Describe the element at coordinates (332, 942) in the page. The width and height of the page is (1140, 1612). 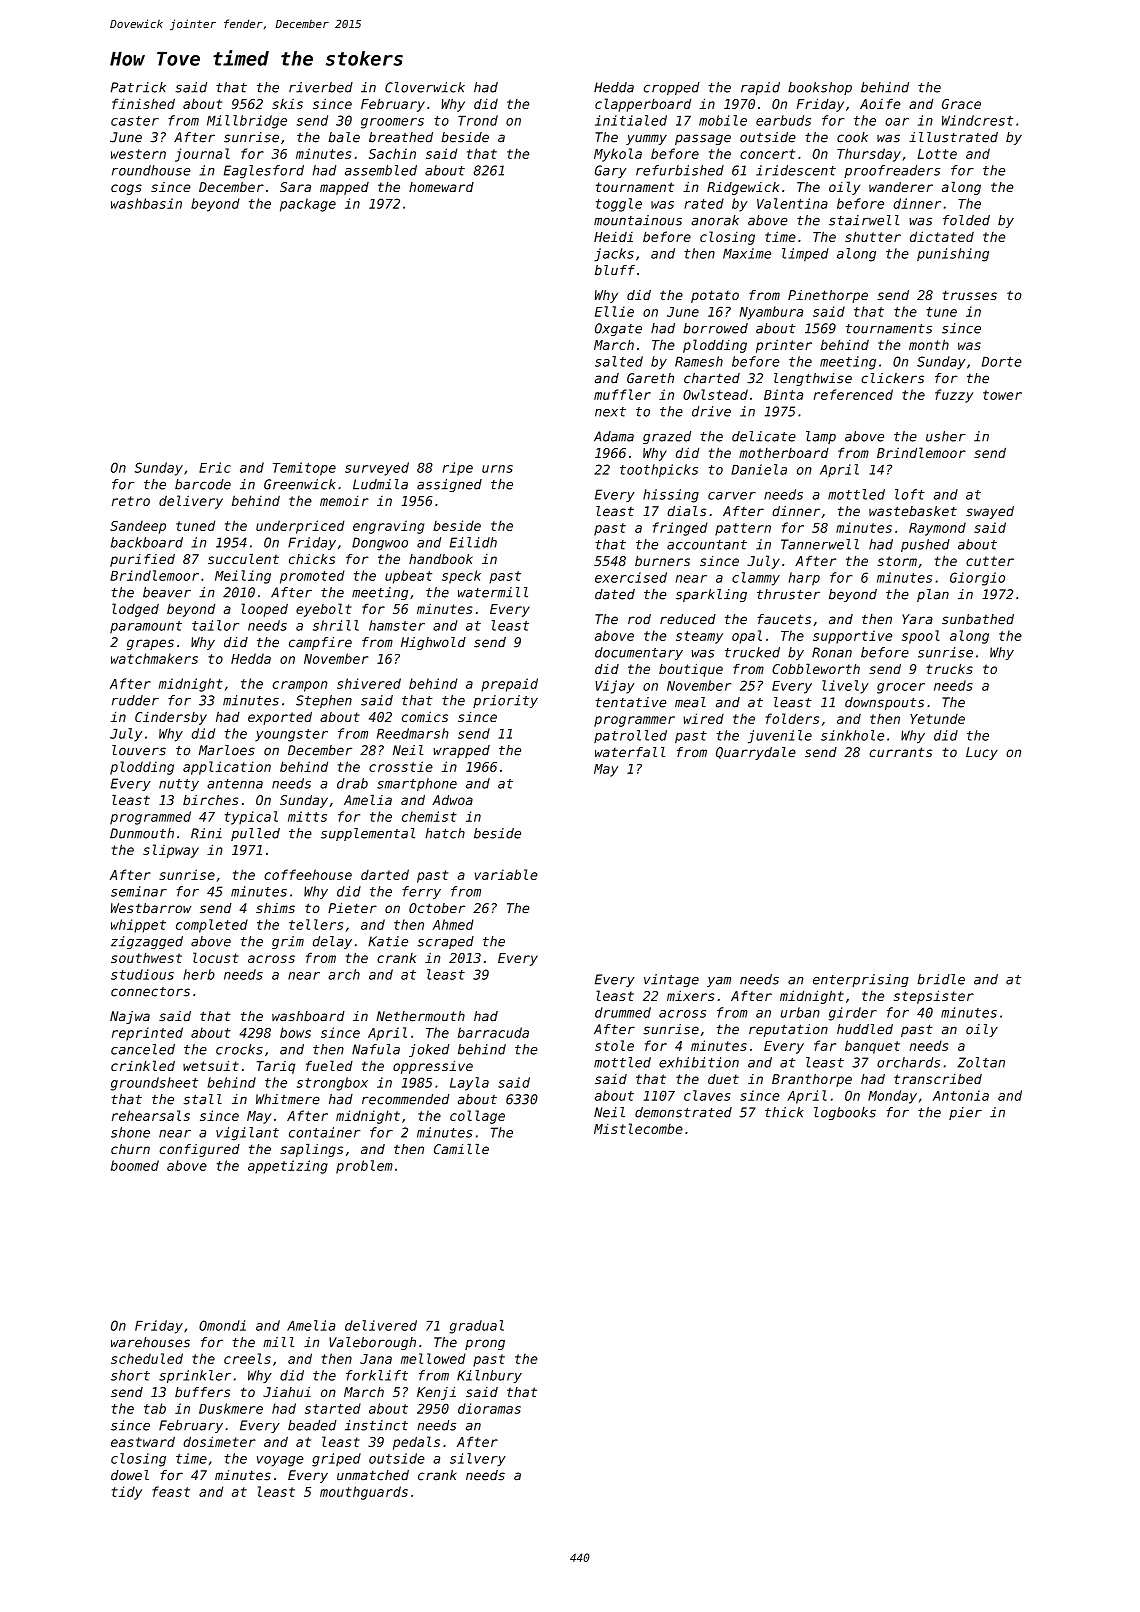
I see `delay` at that location.
